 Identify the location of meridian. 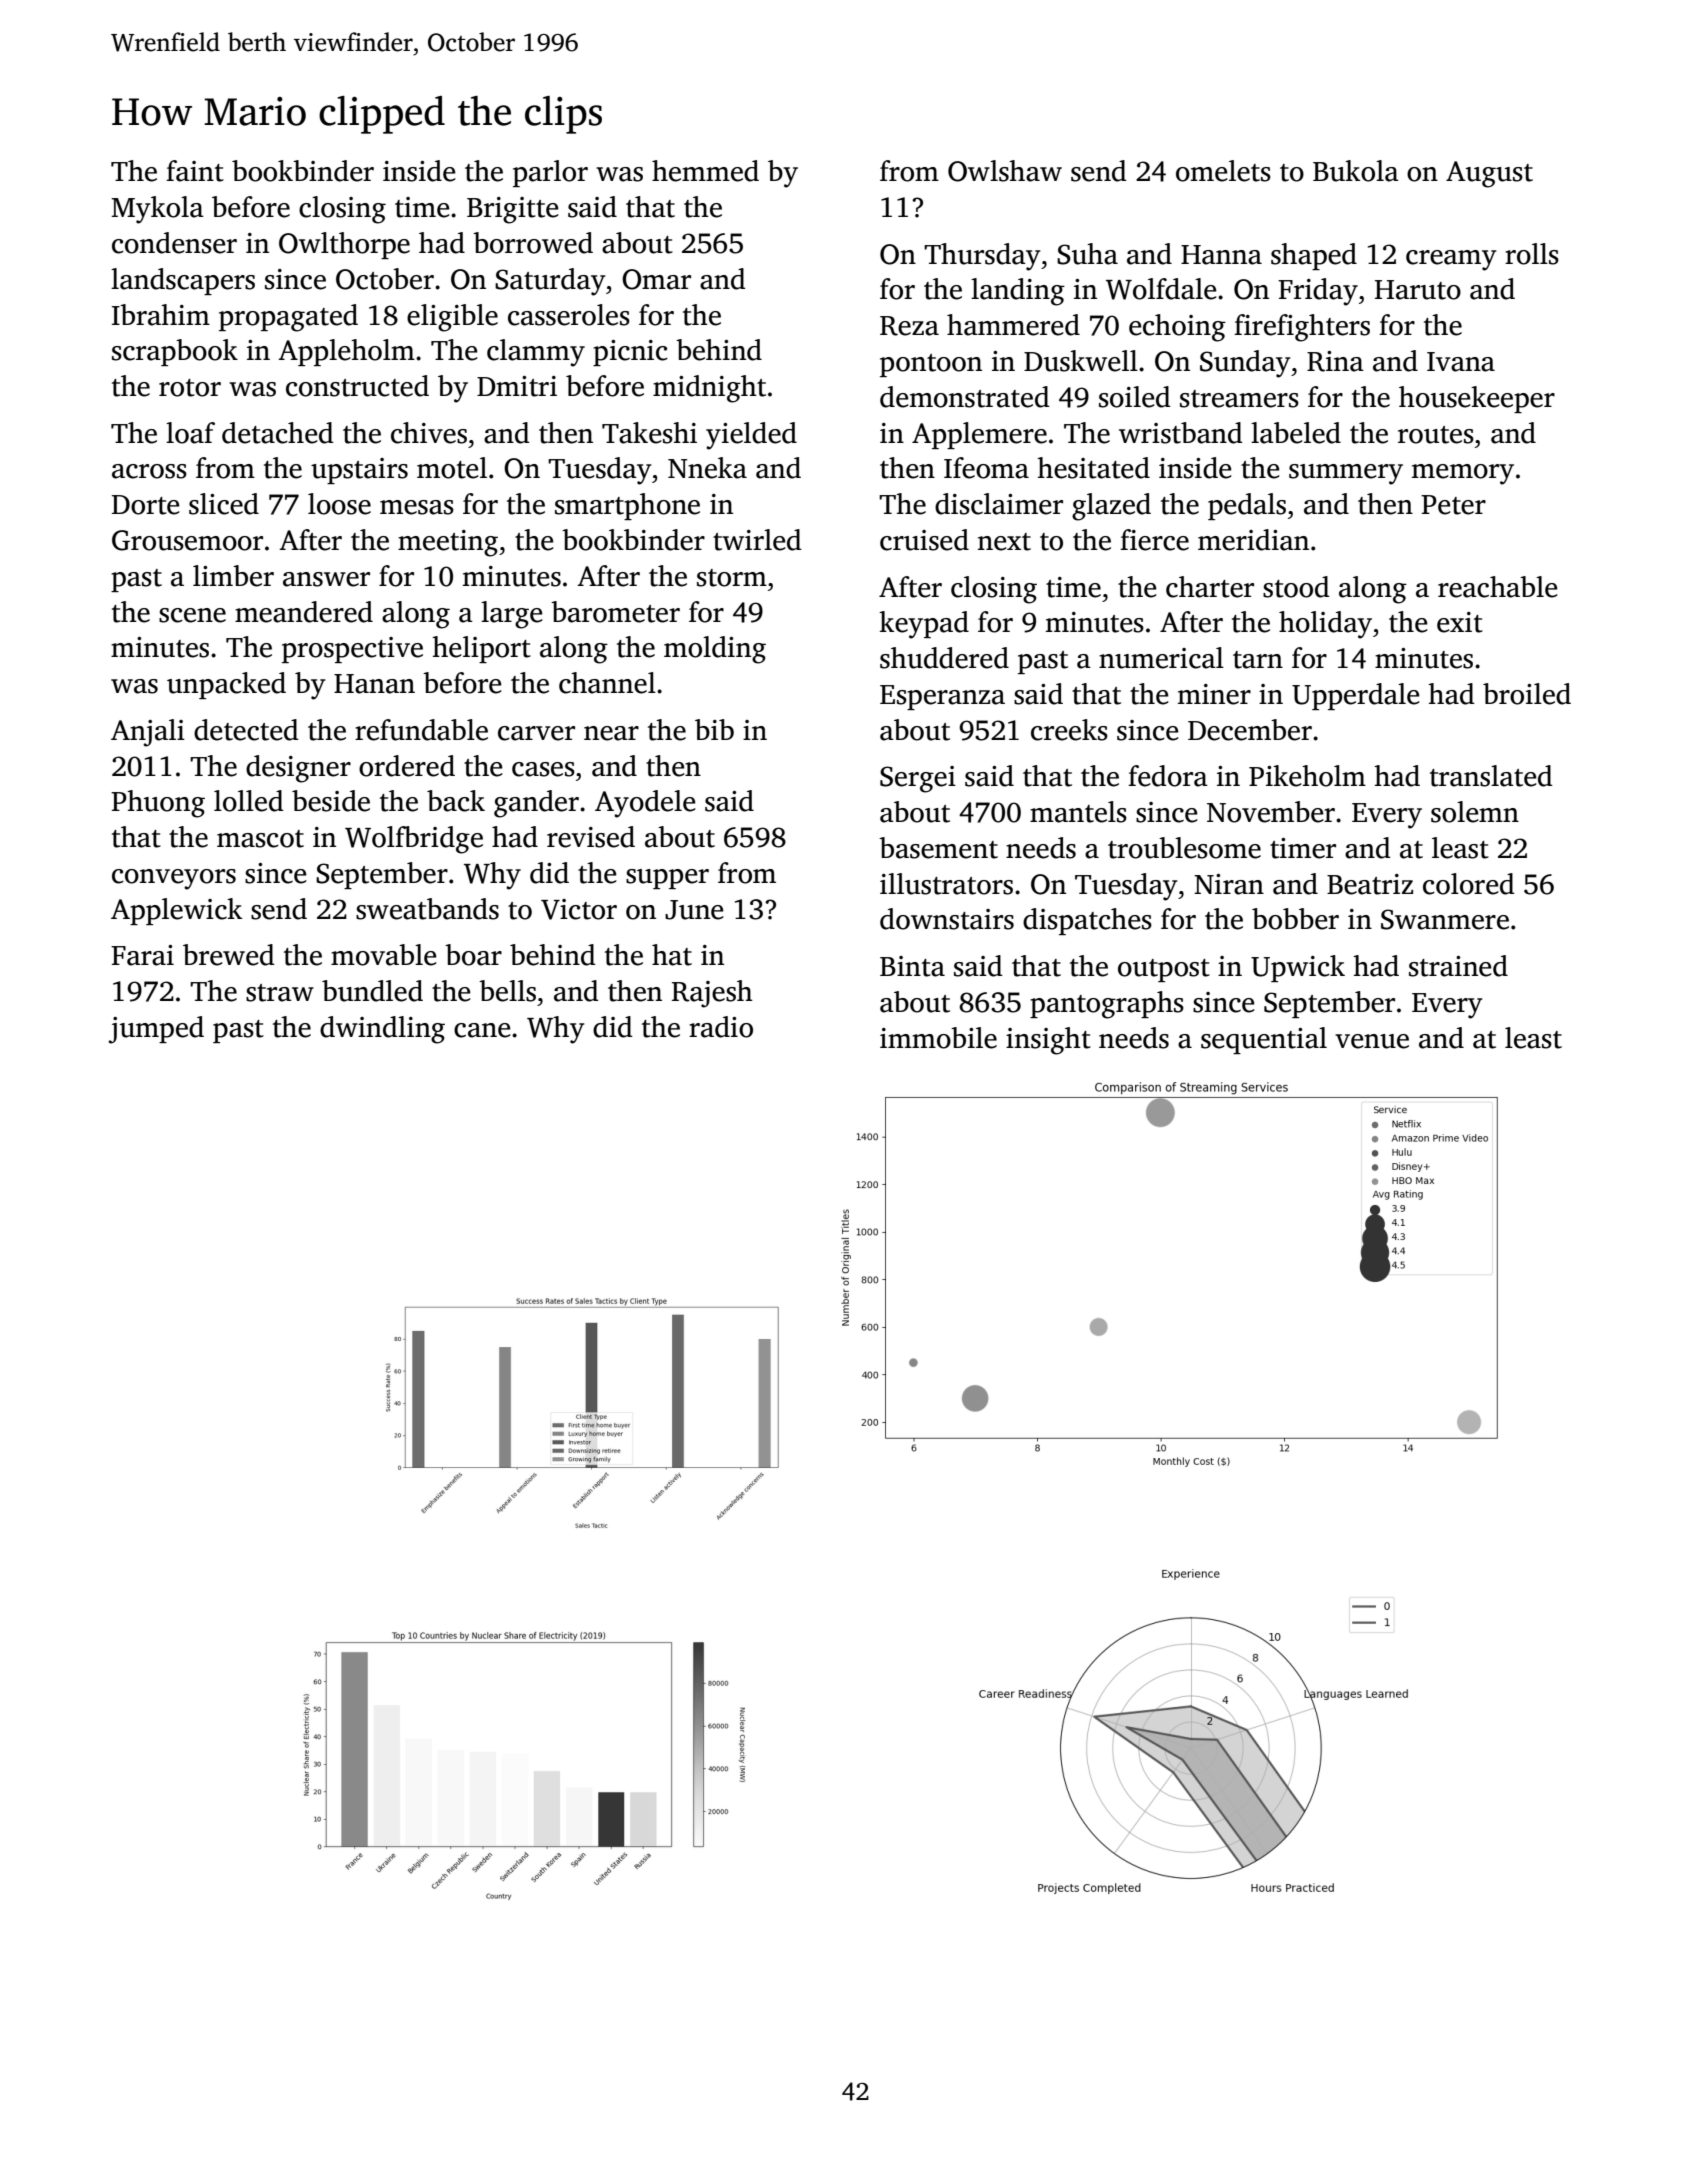
(1253, 540).
